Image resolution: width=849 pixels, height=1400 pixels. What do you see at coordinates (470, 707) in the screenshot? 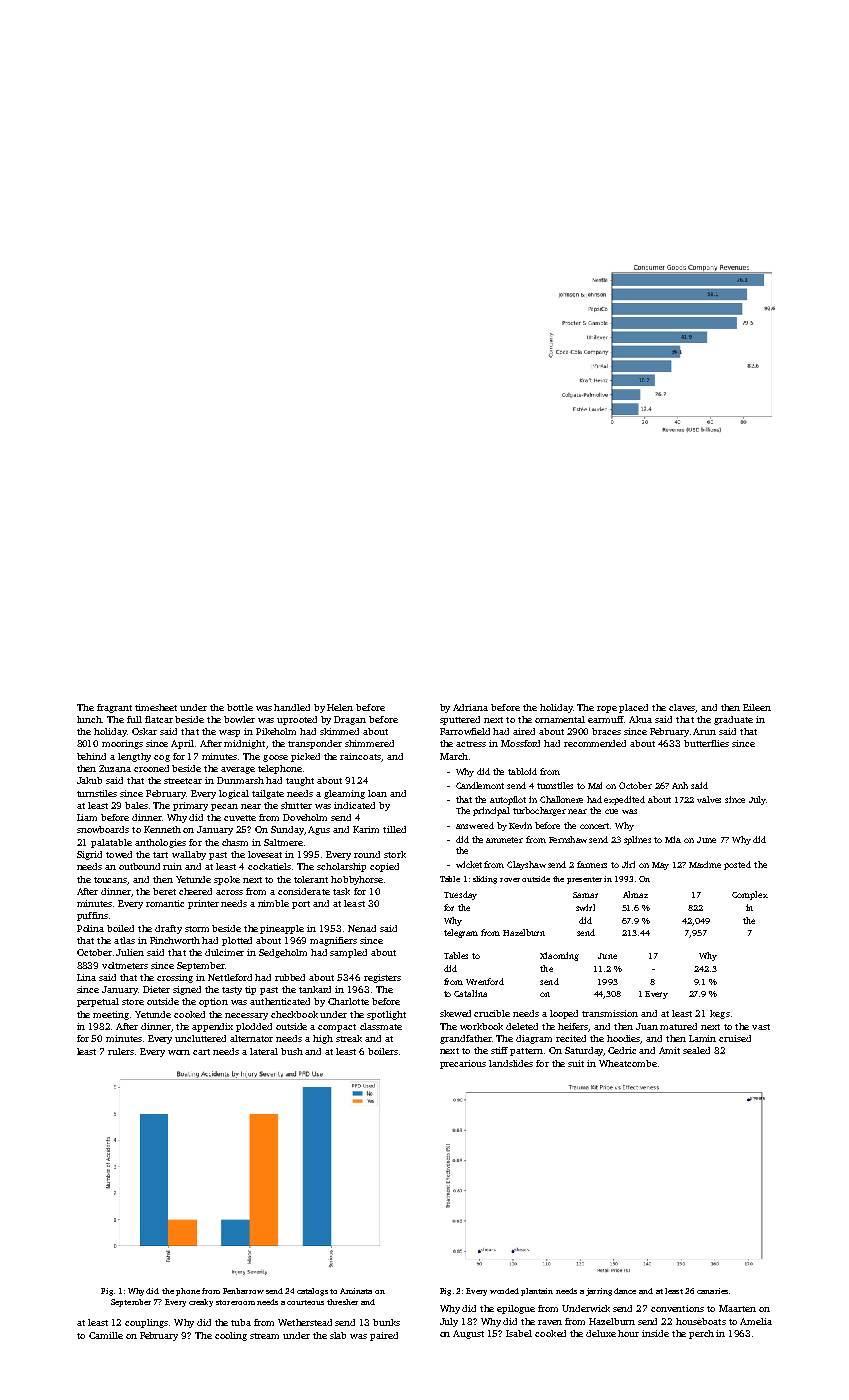
I see `Adriana` at bounding box center [470, 707].
